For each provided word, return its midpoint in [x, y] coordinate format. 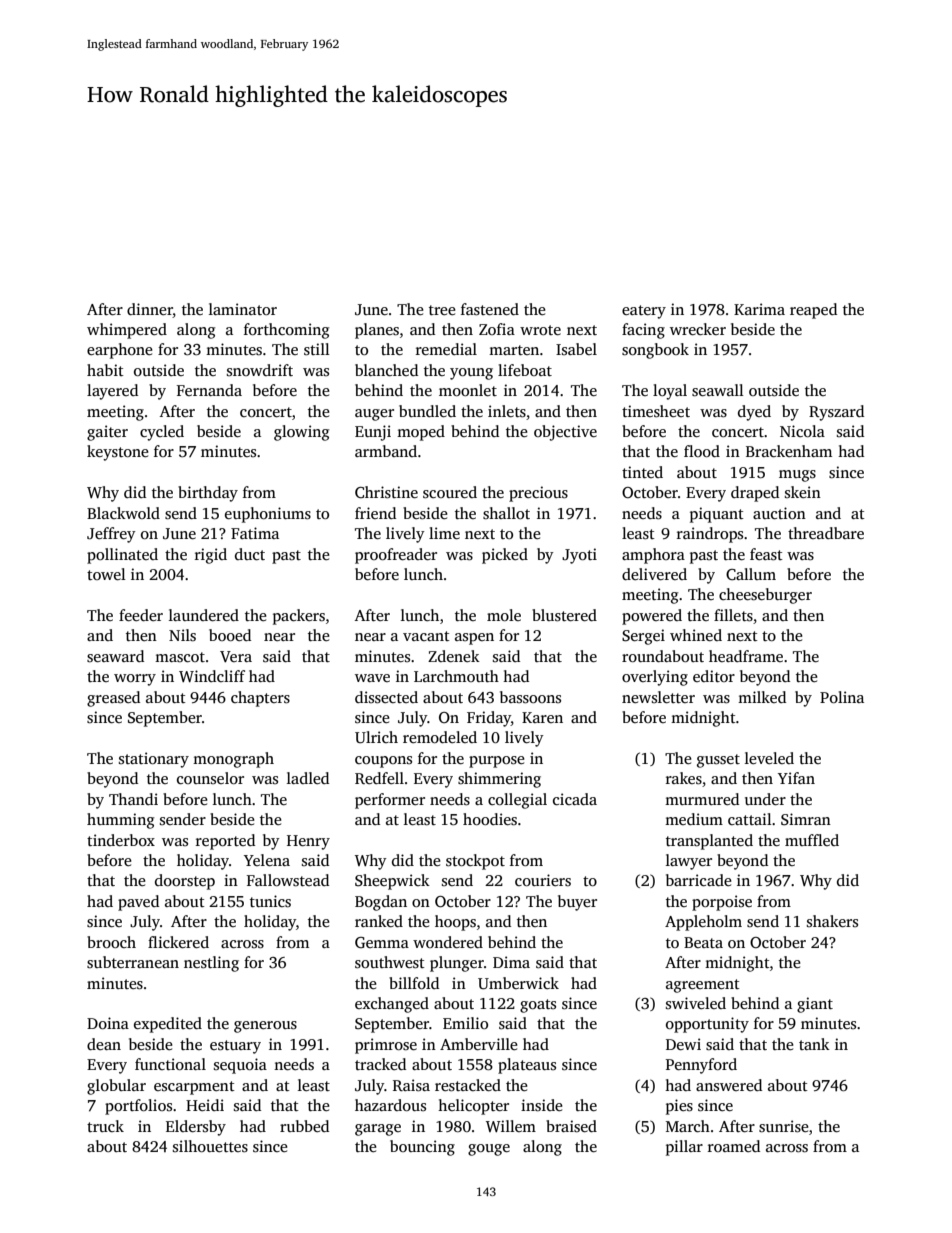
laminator [243, 309]
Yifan [796, 778]
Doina [108, 1023]
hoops [455, 923]
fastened [490, 309]
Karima [759, 309]
